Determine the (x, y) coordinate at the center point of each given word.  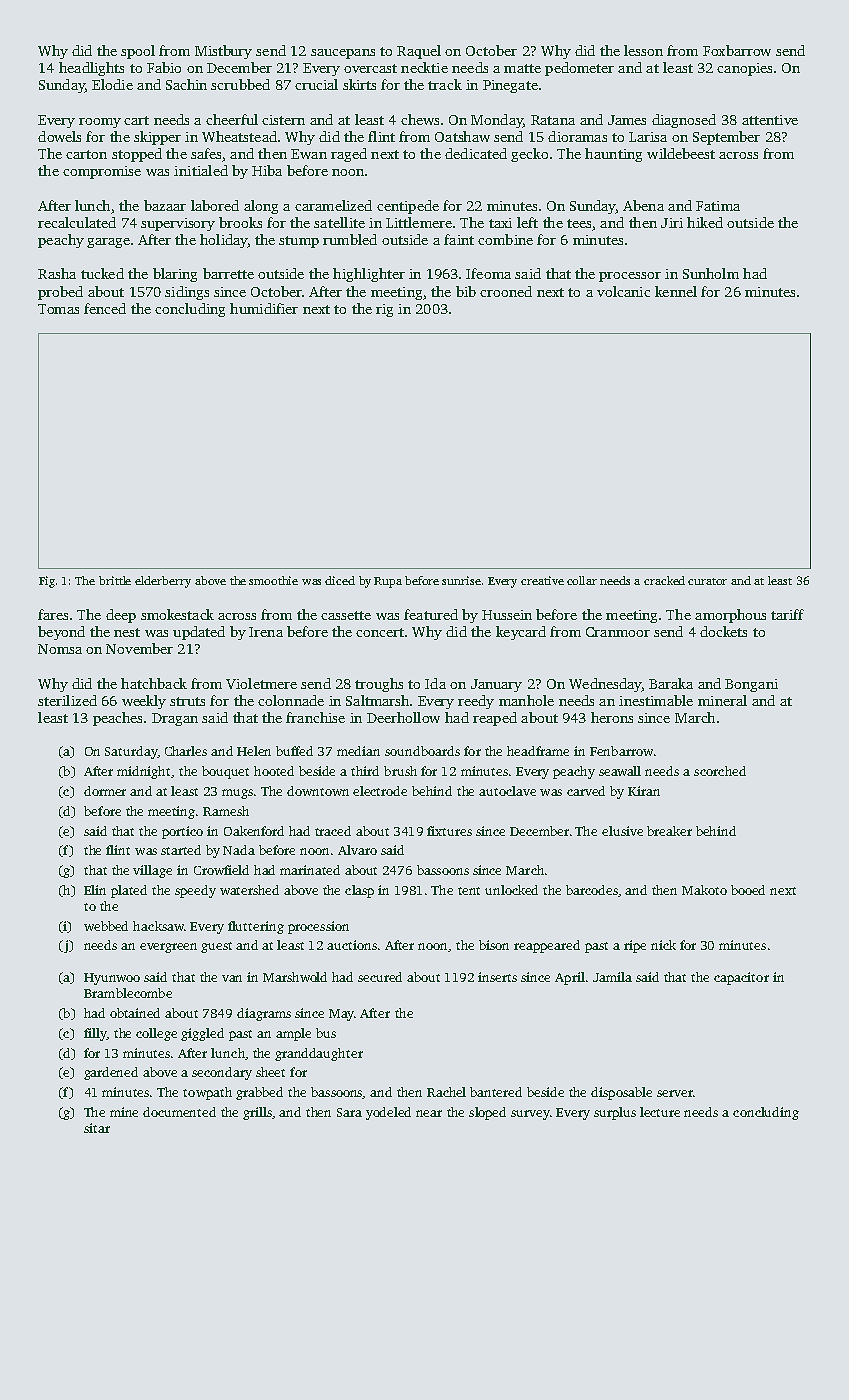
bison (494, 945)
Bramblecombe (128, 993)
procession (318, 927)
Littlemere (419, 222)
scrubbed (240, 84)
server (675, 1093)
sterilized (67, 700)
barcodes (592, 890)
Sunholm (711, 273)
